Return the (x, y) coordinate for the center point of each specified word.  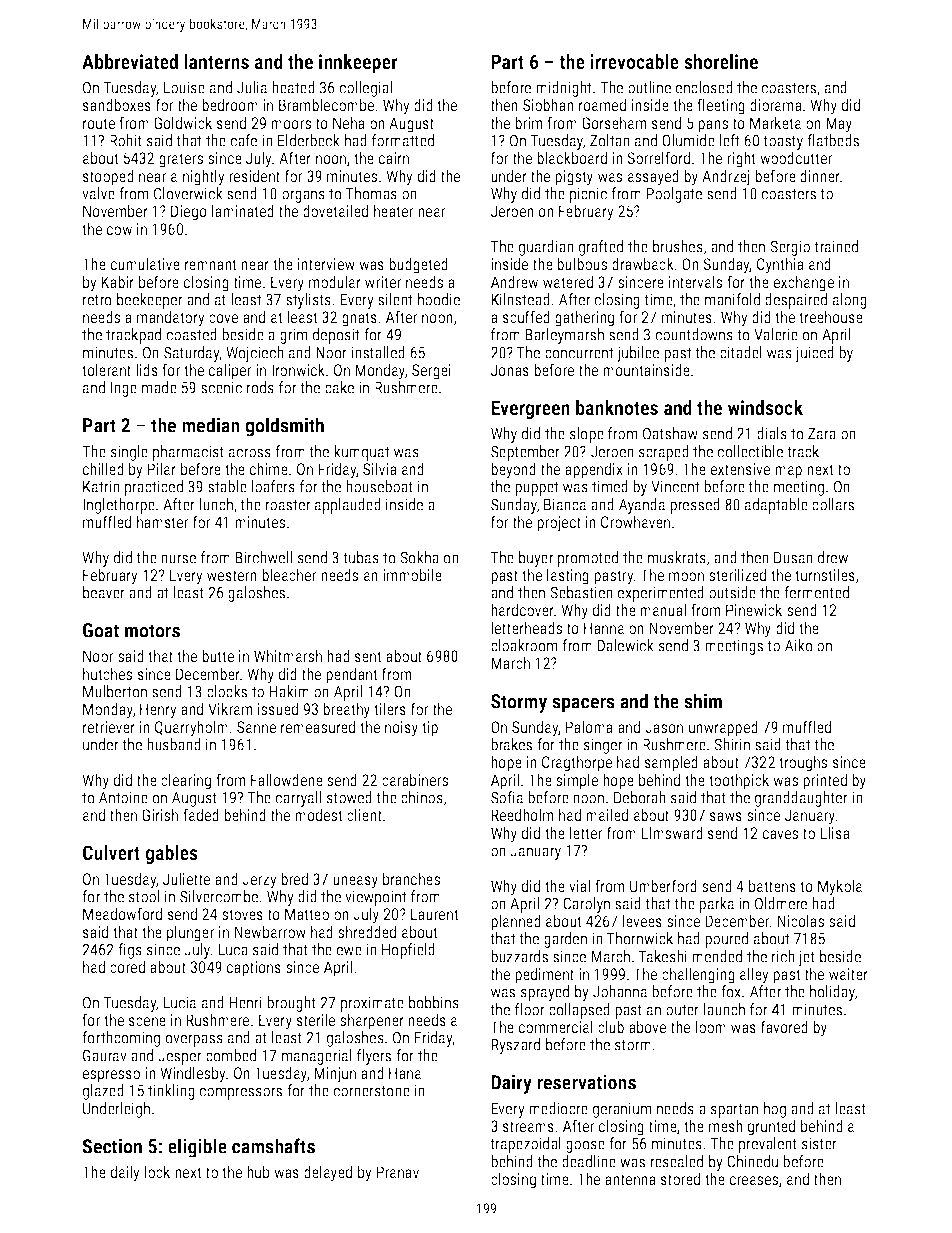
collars (833, 504)
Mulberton (115, 691)
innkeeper (358, 63)
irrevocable (634, 61)
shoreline (721, 61)
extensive (740, 469)
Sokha (419, 557)
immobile (412, 574)
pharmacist (188, 453)
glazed (103, 1092)
